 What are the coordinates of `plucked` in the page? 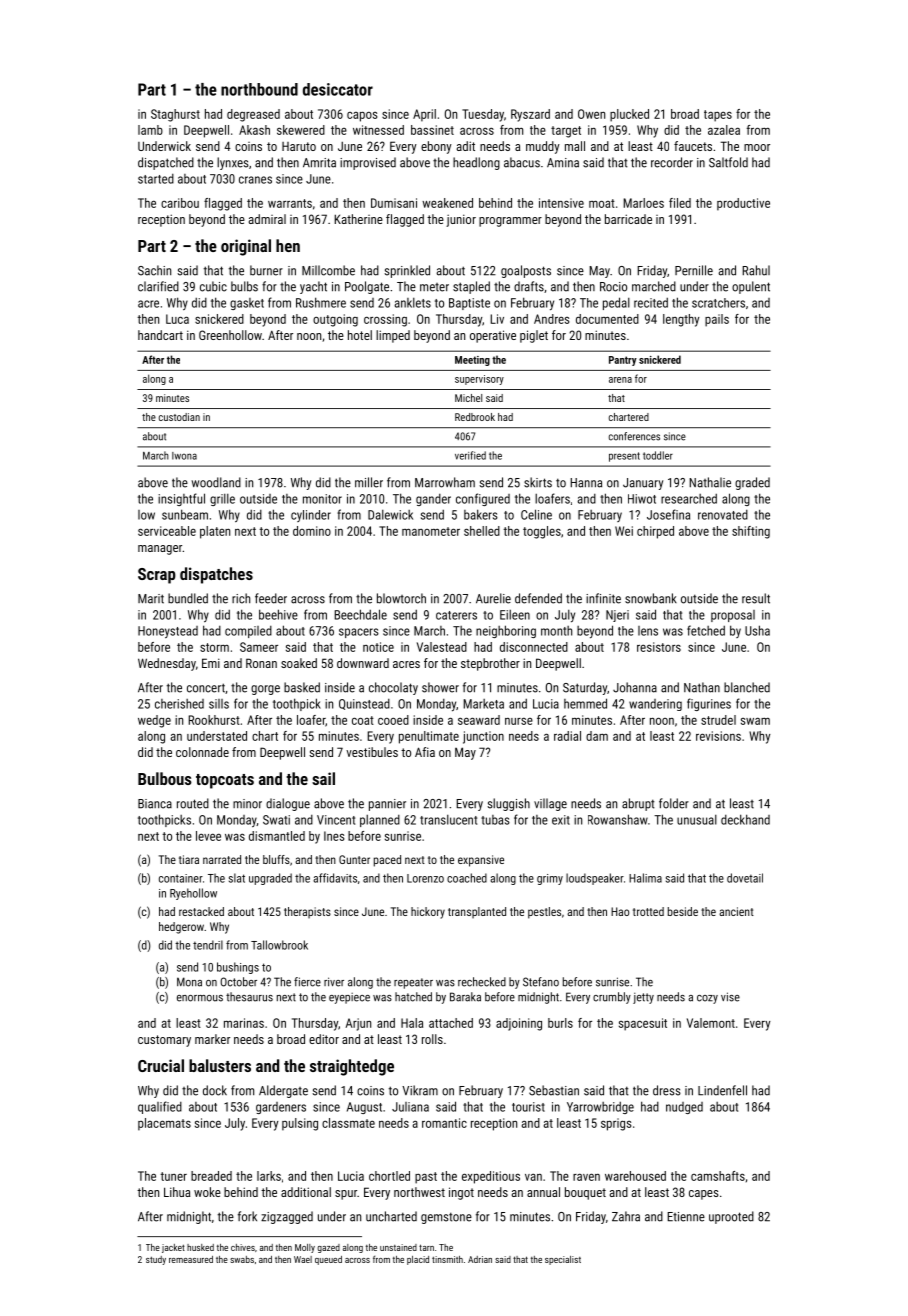 It's located at (629, 115).
